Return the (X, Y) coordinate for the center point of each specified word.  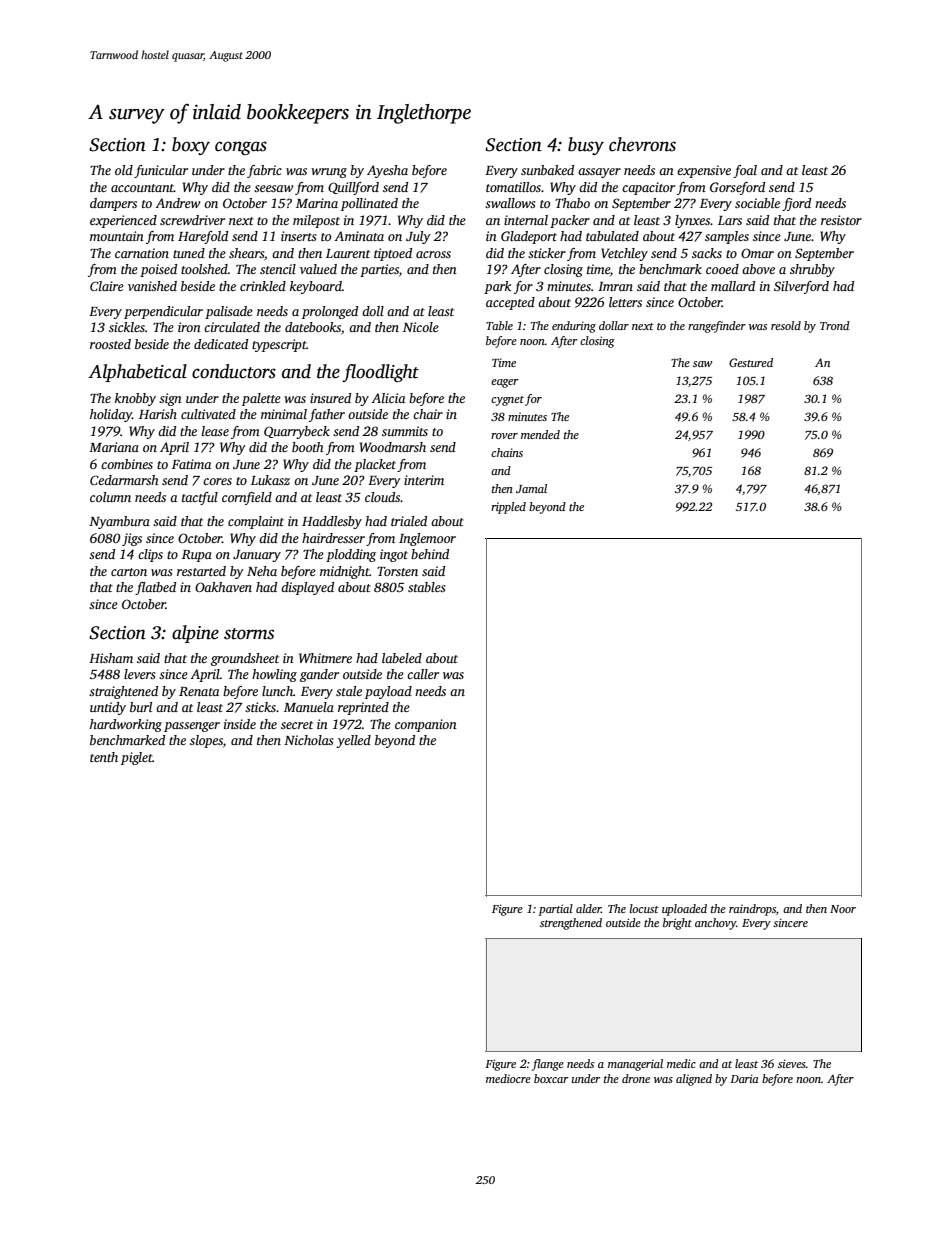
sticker (547, 253)
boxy (191, 146)
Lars (730, 220)
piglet (137, 758)
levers (140, 674)
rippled (508, 508)
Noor (843, 909)
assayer (599, 173)
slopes (206, 741)
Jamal (531, 488)
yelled (353, 741)
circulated (232, 327)
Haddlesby (332, 522)
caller (423, 674)
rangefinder (717, 327)
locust (644, 908)
